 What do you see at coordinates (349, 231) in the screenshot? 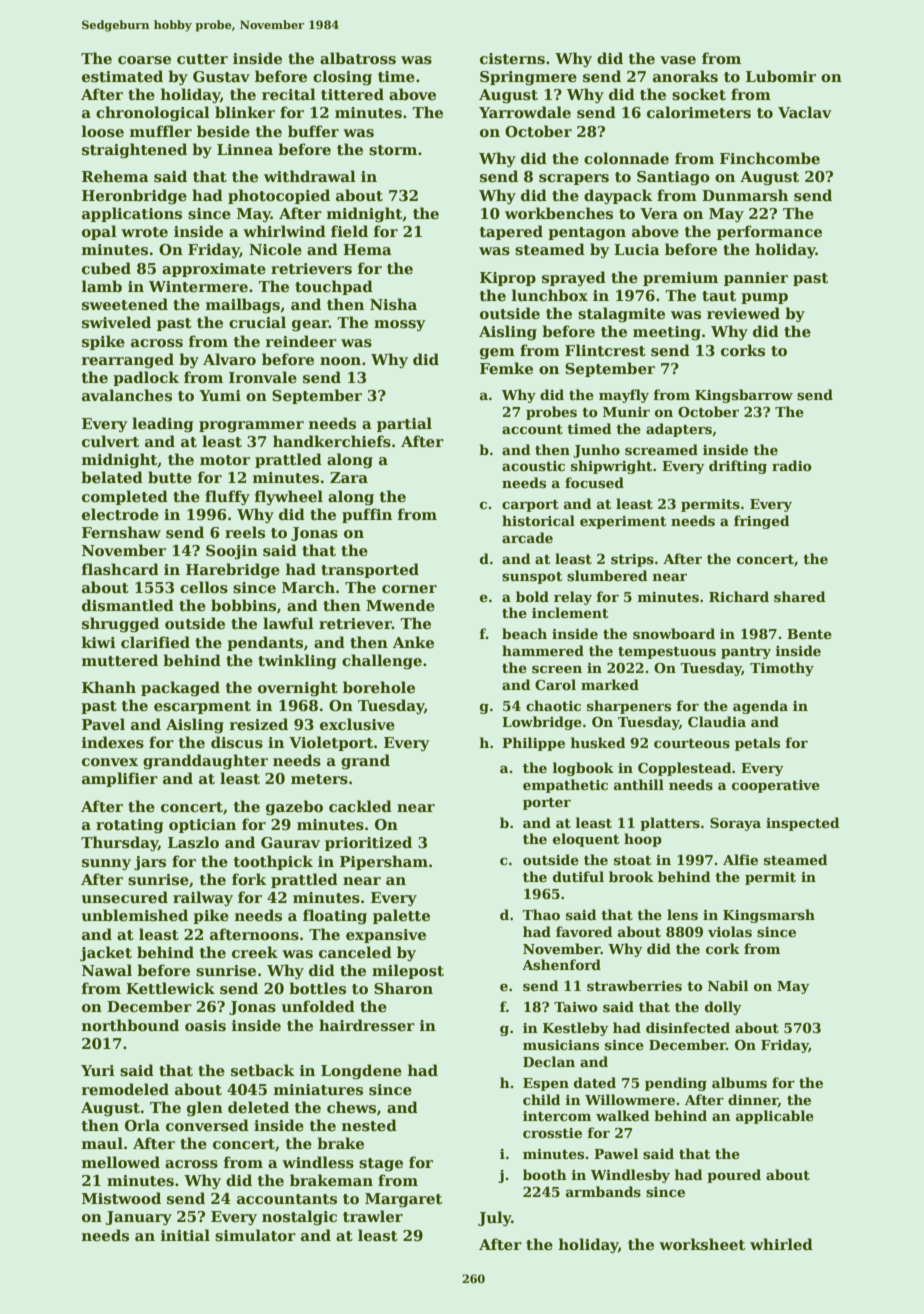
I see `field` at bounding box center [349, 231].
